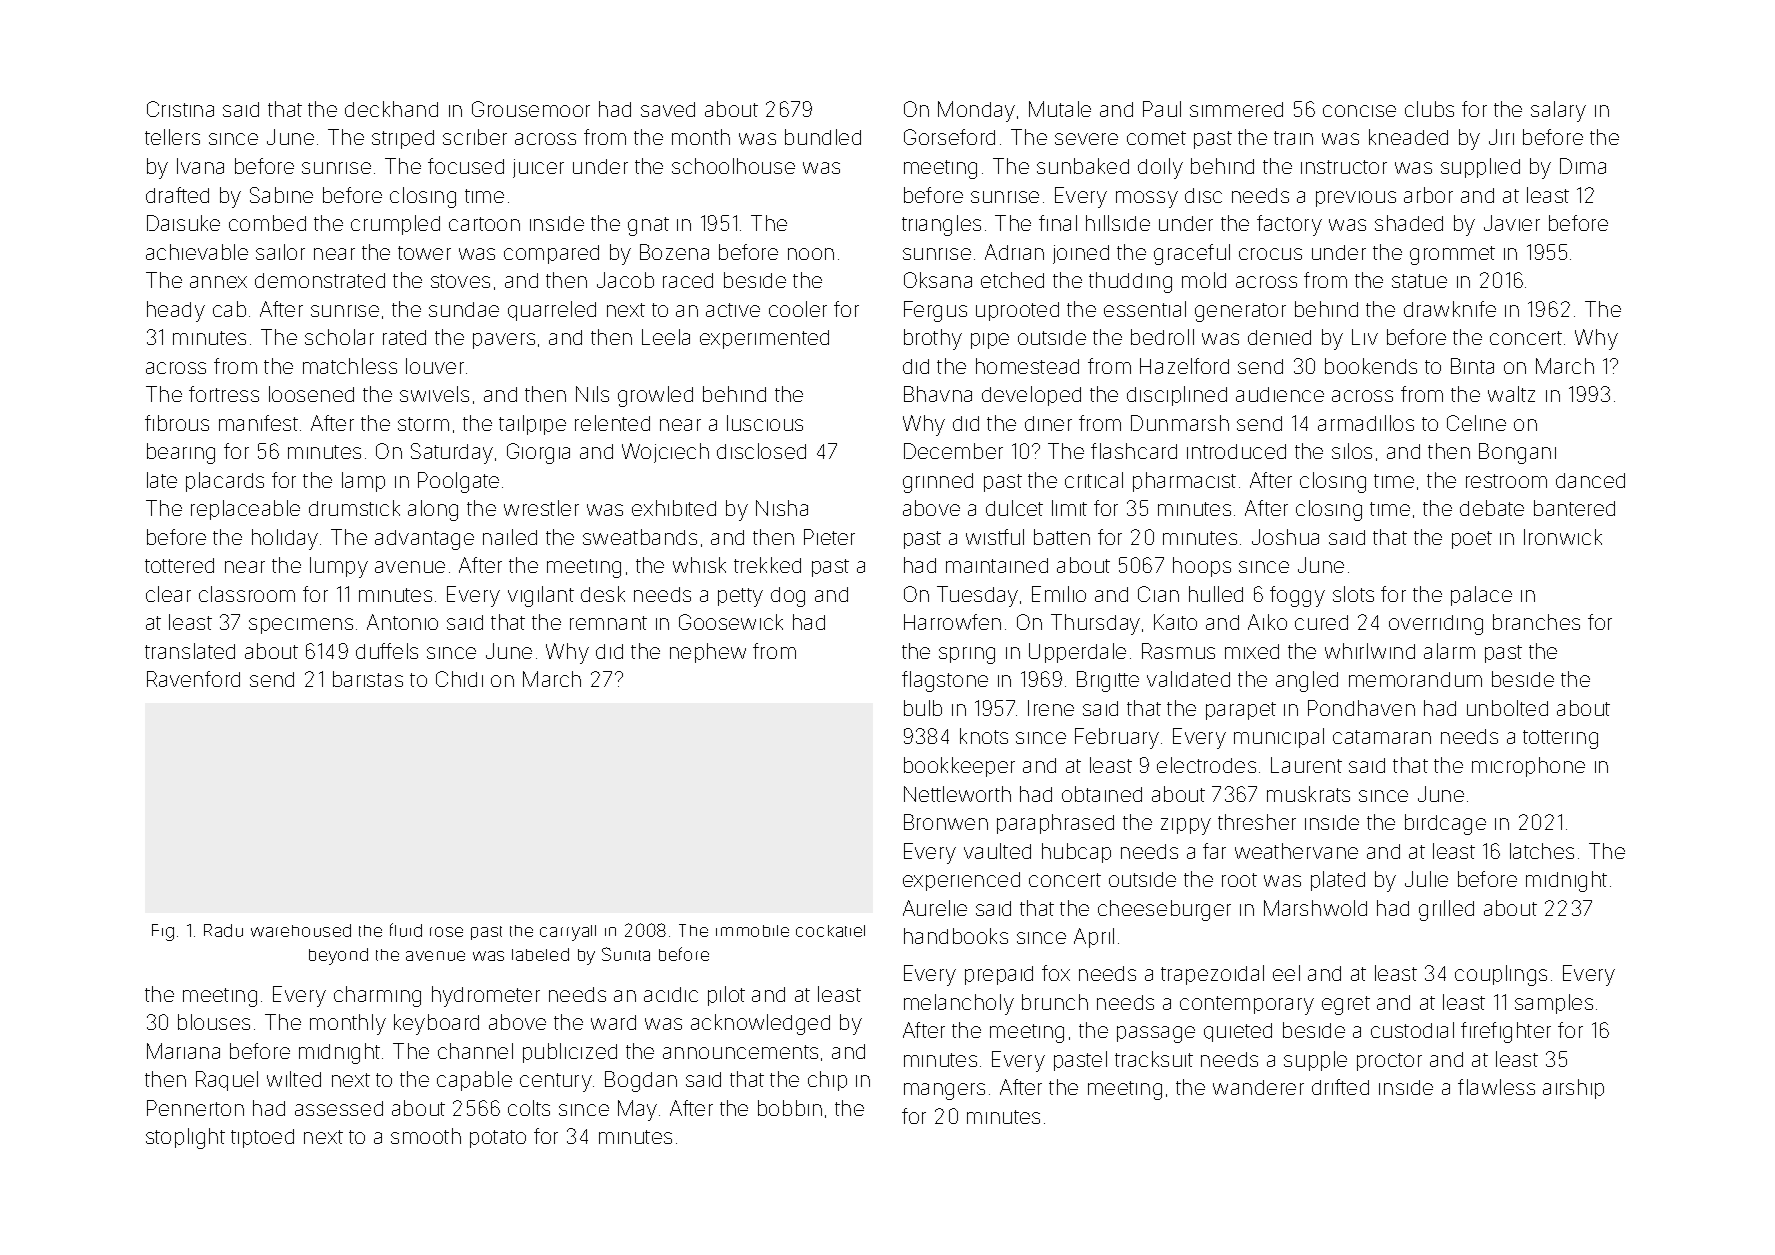 The width and height of the document is (1775, 1255). What do you see at coordinates (185, 1138) in the document?
I see `stoplight` at bounding box center [185, 1138].
